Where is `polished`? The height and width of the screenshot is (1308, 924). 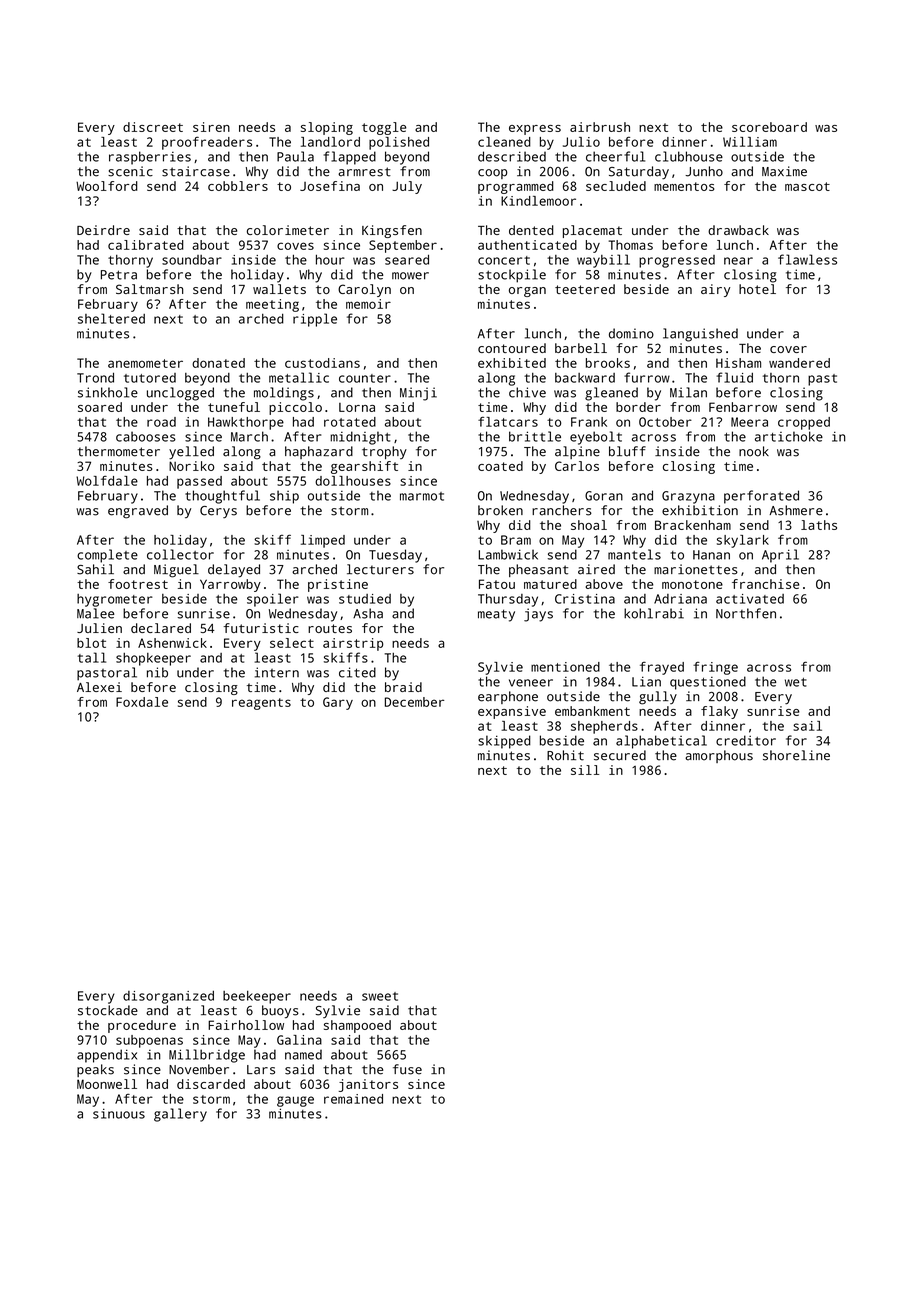 polished is located at coordinates (399, 143).
